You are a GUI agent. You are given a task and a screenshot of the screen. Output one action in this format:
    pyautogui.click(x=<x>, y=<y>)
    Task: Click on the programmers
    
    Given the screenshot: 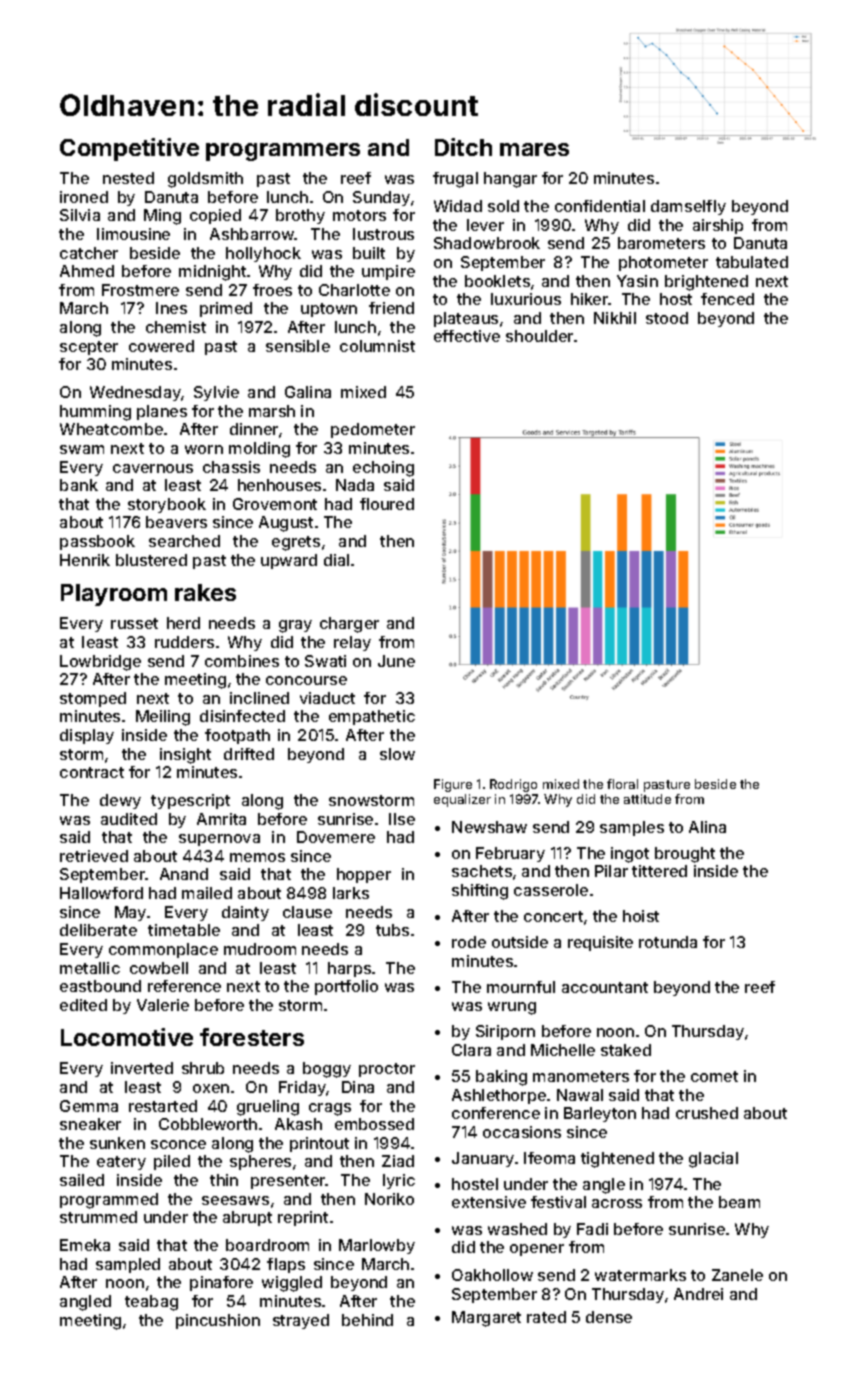 What is the action you would take?
    pyautogui.click(x=283, y=152)
